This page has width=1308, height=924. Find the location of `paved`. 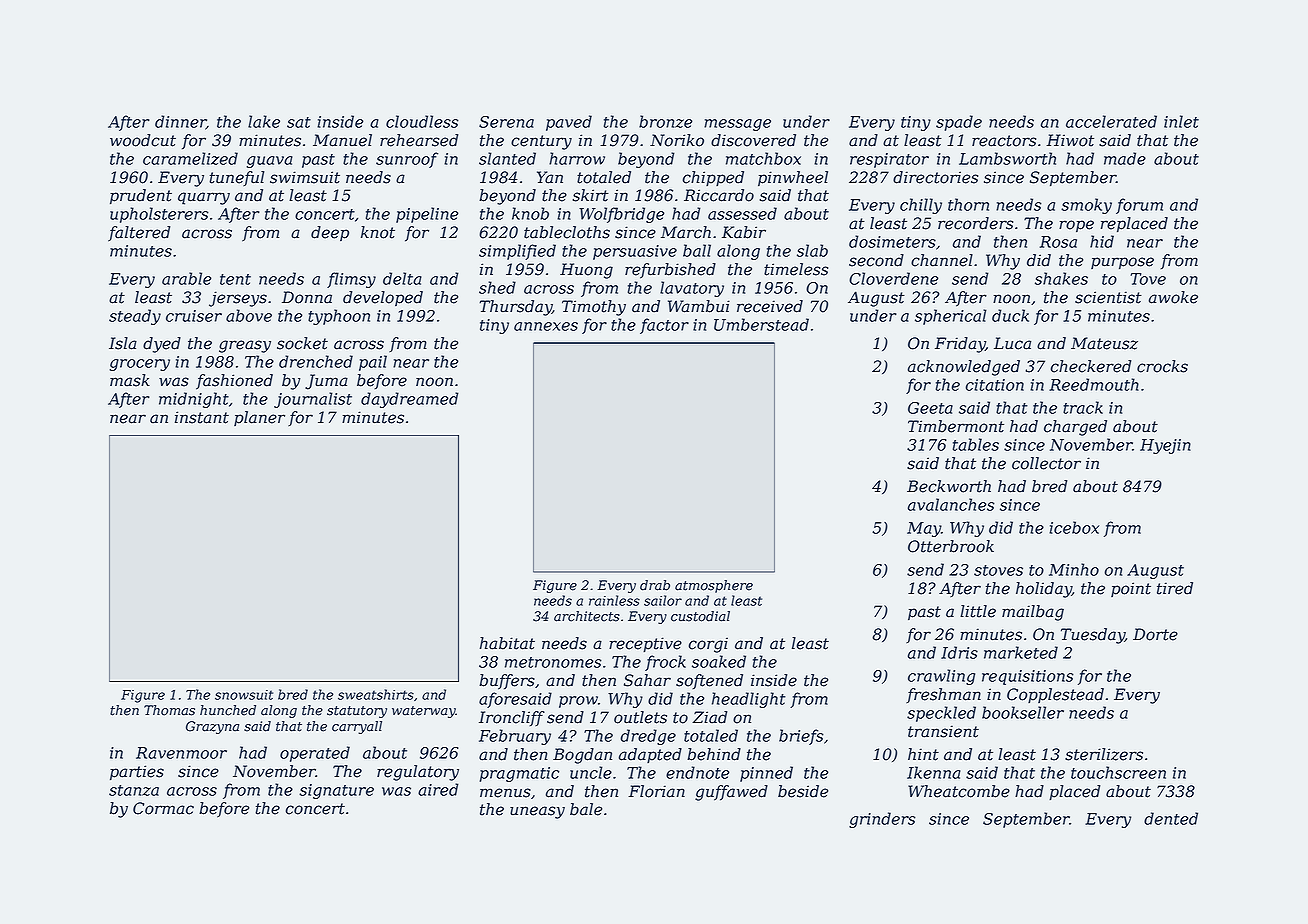

paved is located at coordinates (569, 123).
